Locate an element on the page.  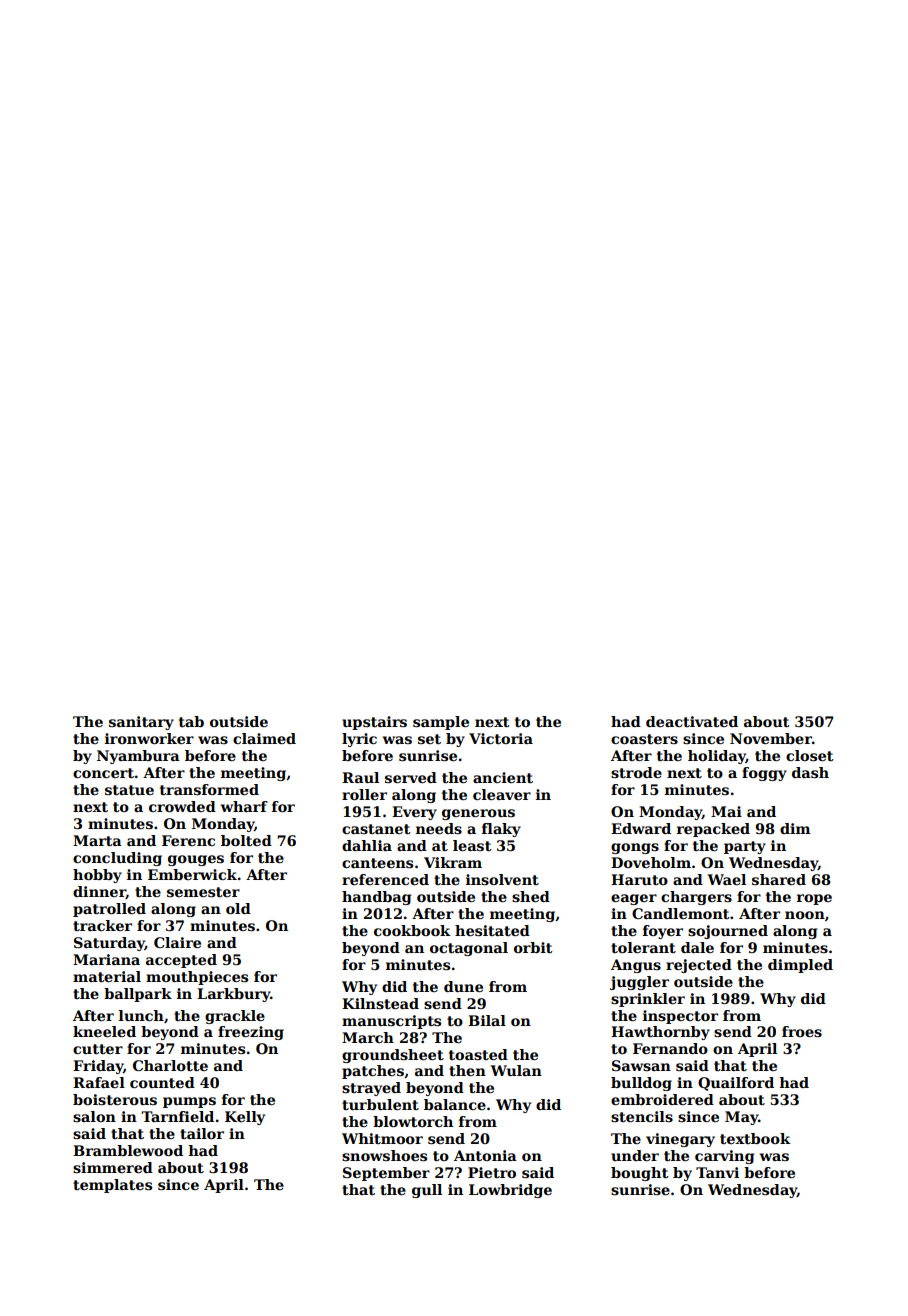
kneeled is located at coordinates (104, 1031).
